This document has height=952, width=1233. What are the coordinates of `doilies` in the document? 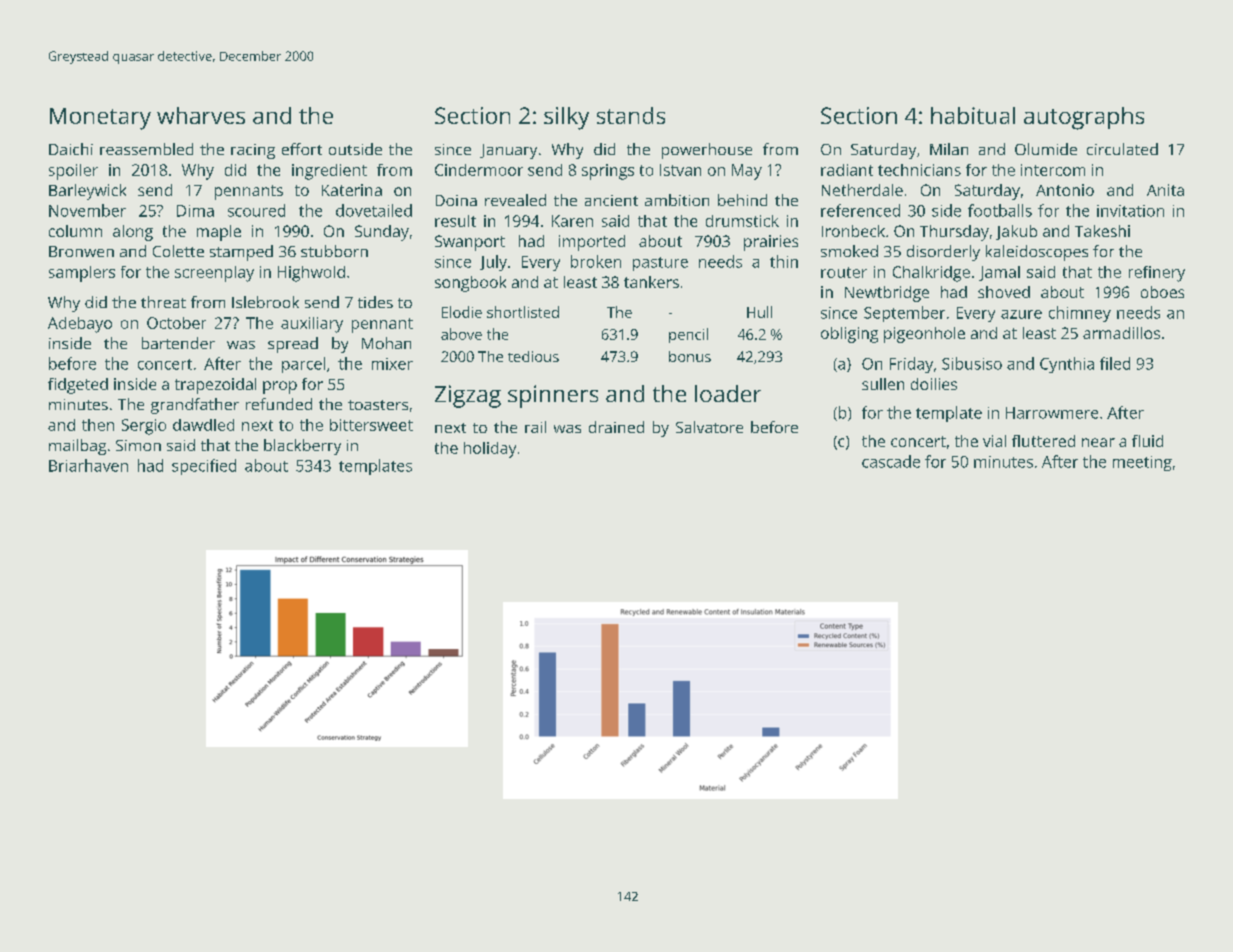 It's located at (934, 384).
